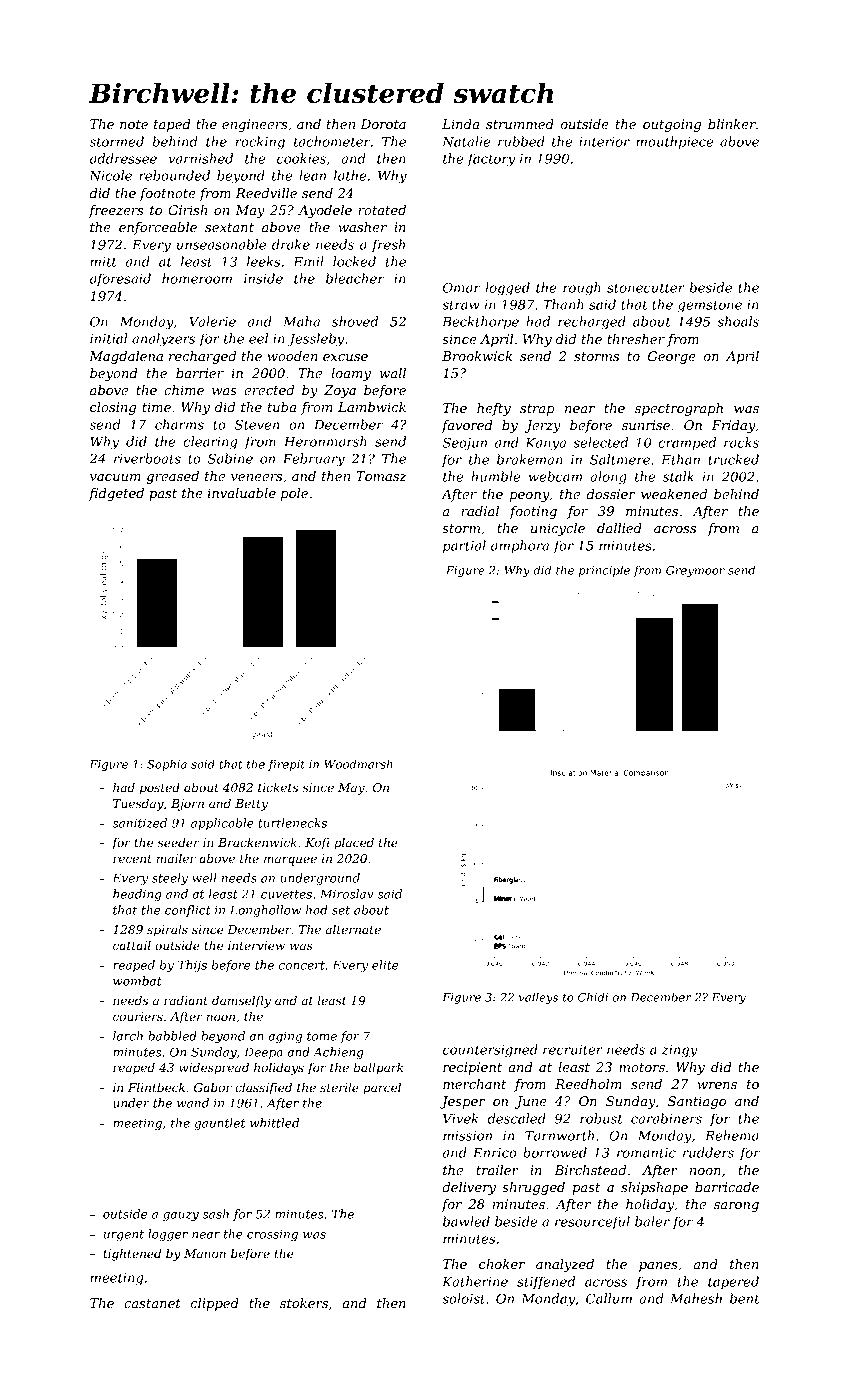  What do you see at coordinates (167, 765) in the page?
I see `Sophia` at bounding box center [167, 765].
